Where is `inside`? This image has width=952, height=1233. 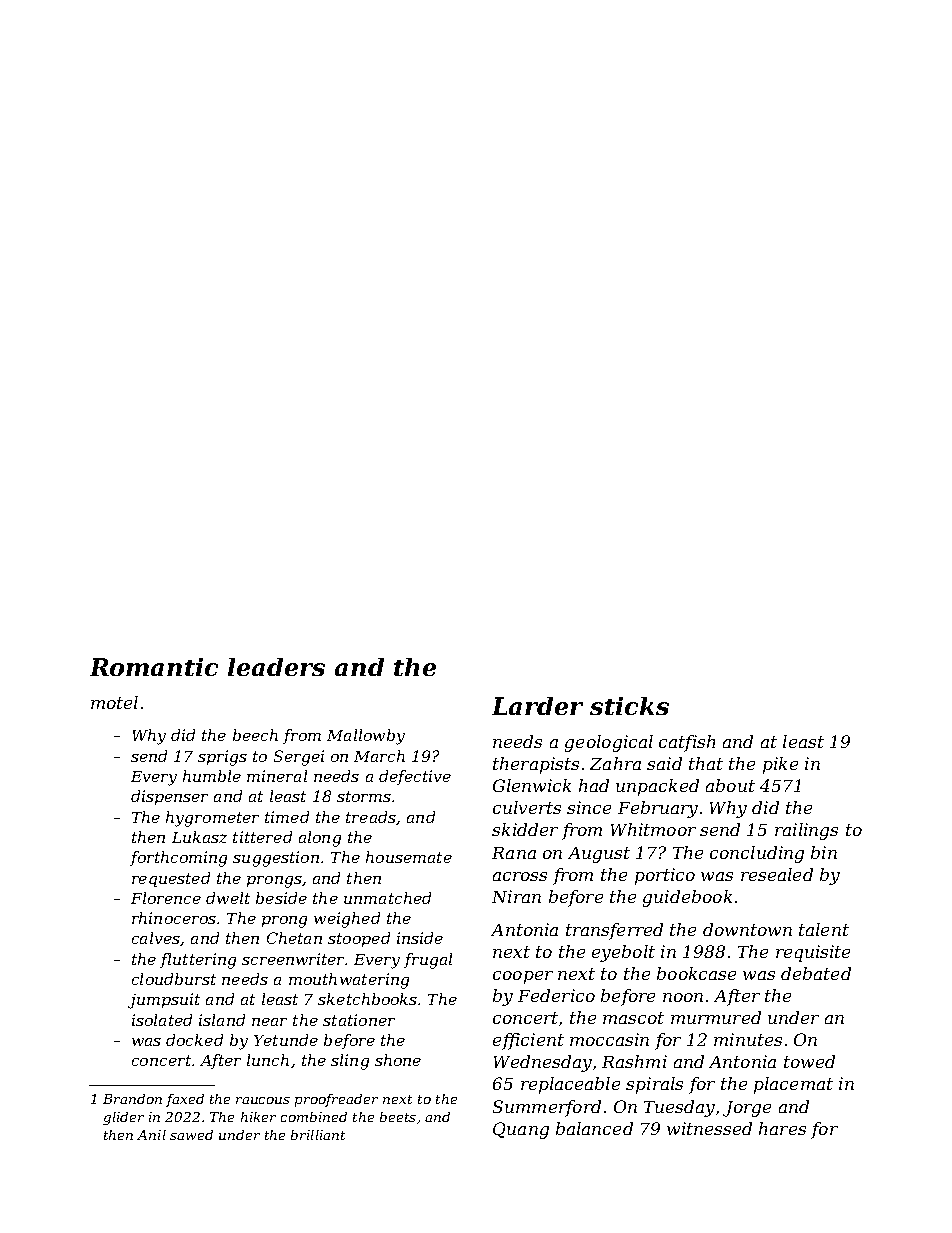
inside is located at coordinates (420, 938).
